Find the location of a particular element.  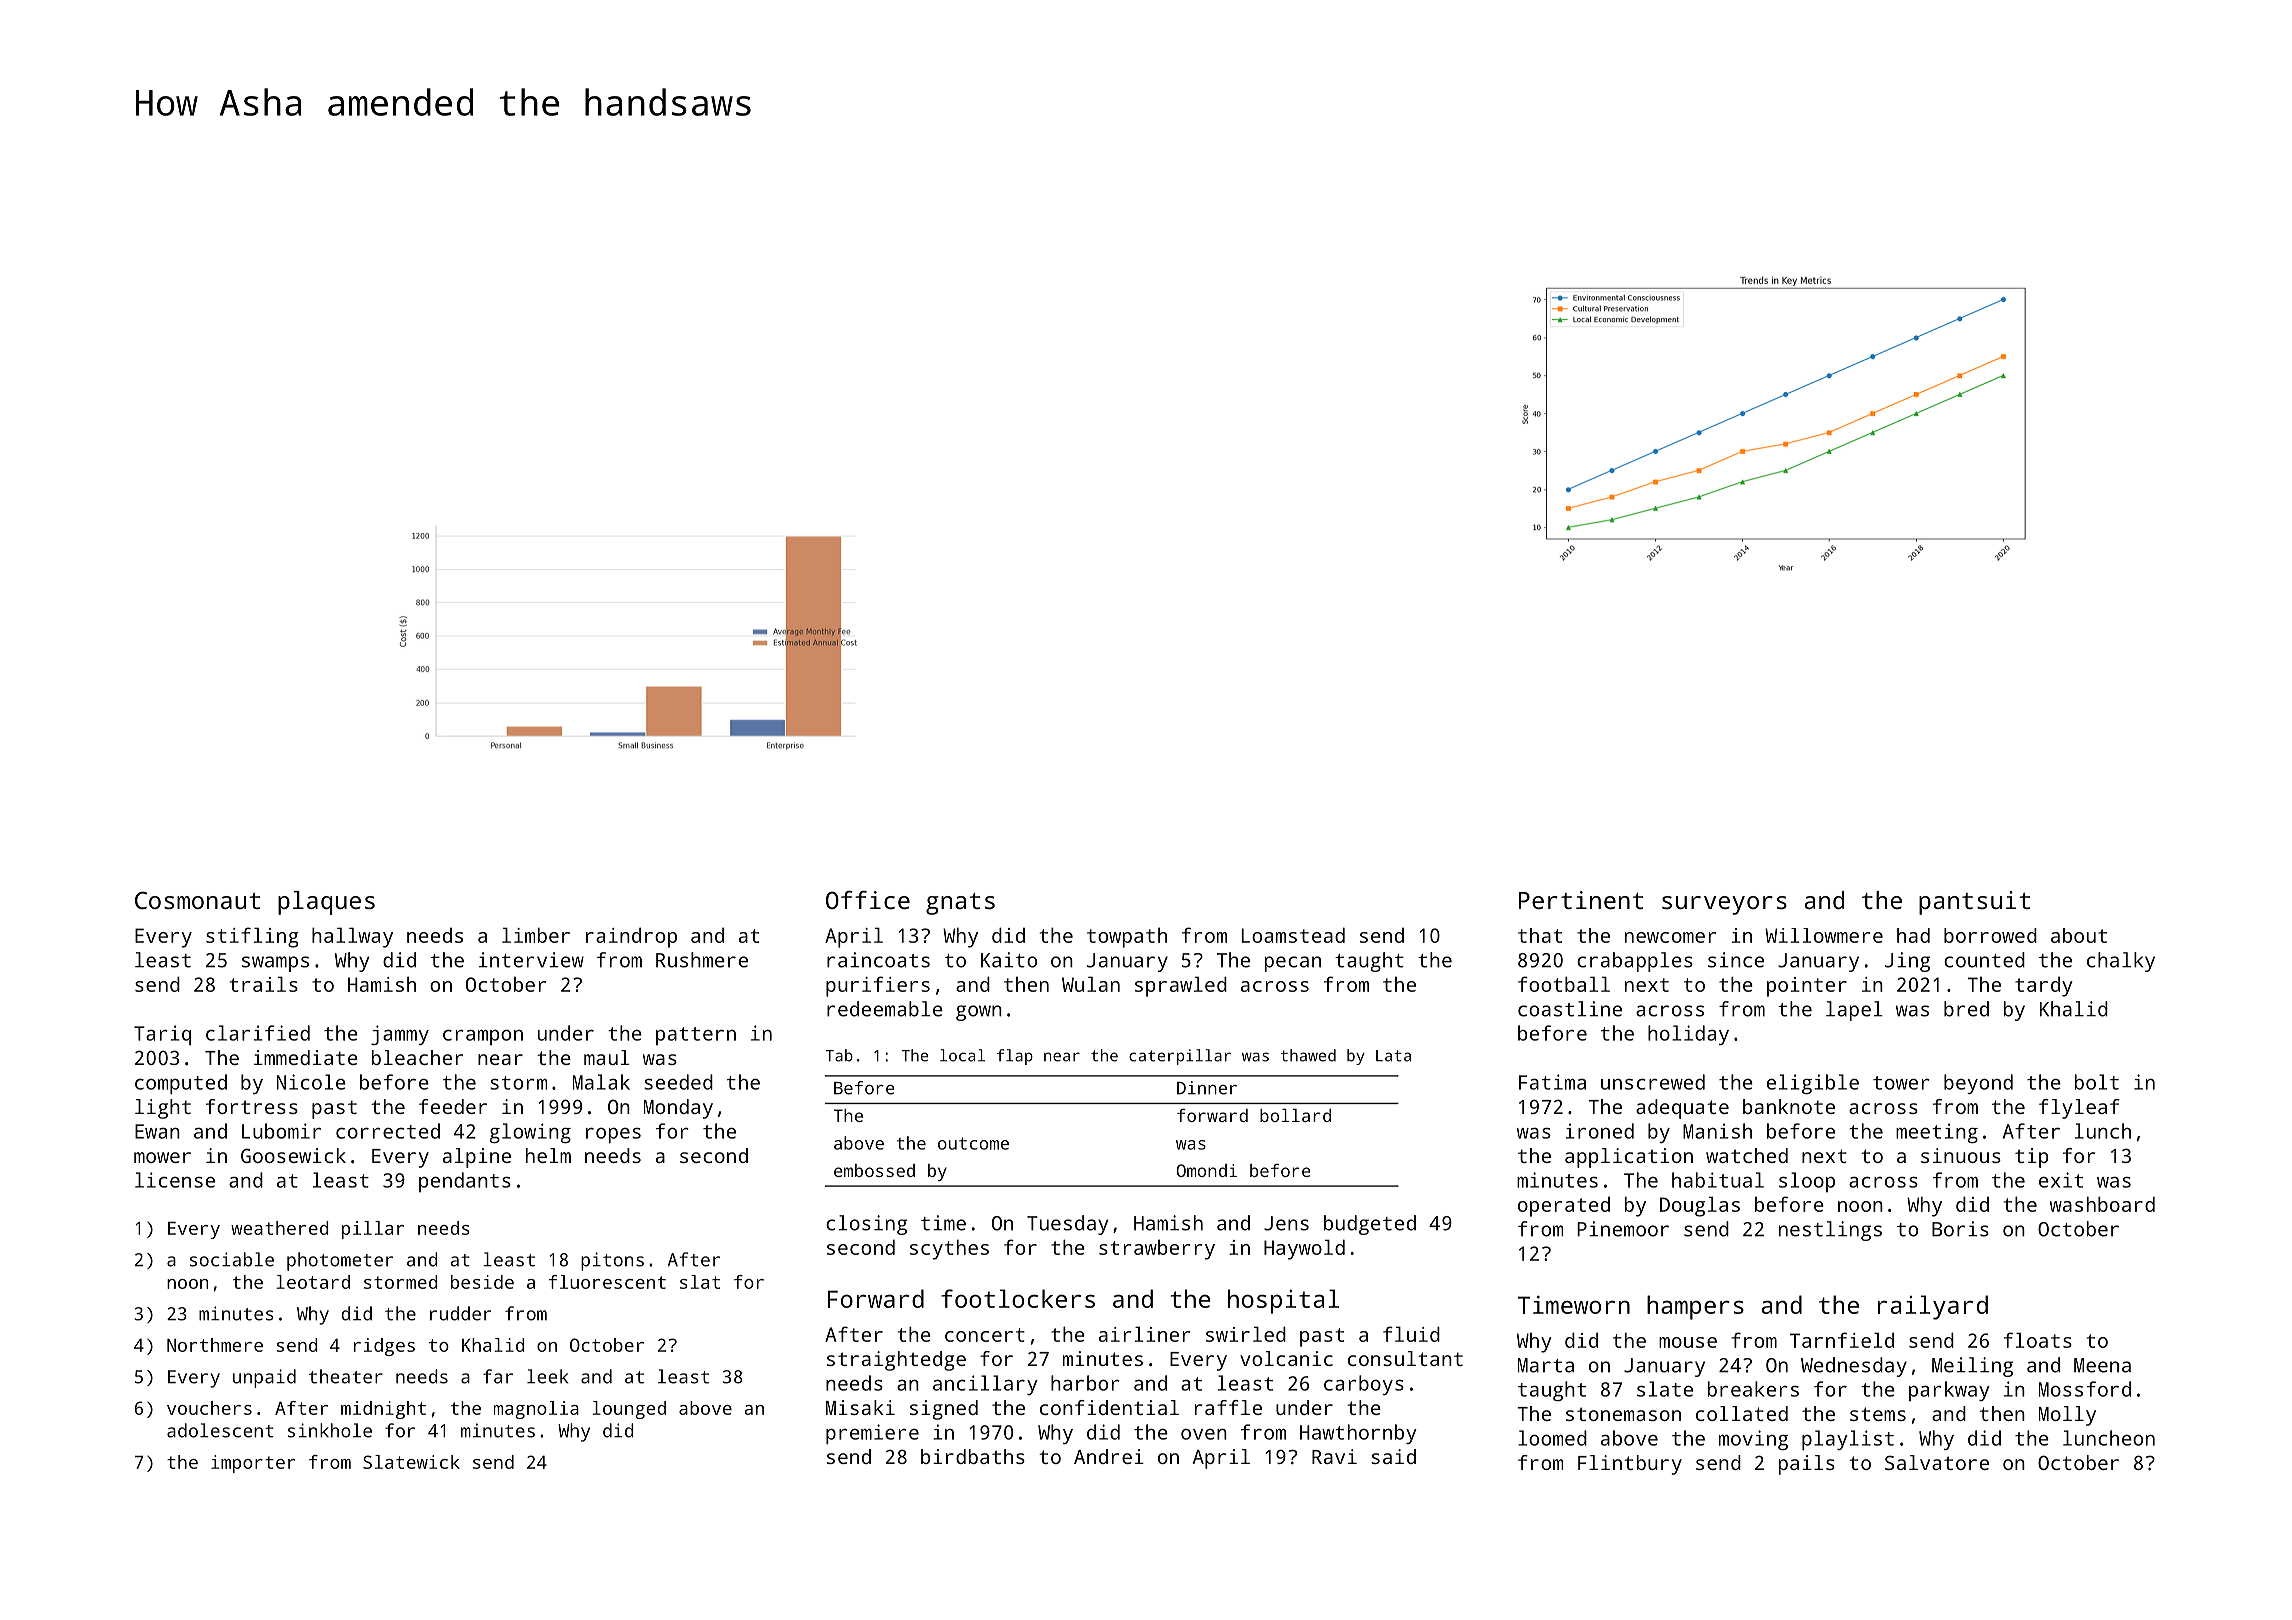

birdbaths is located at coordinates (973, 1456).
